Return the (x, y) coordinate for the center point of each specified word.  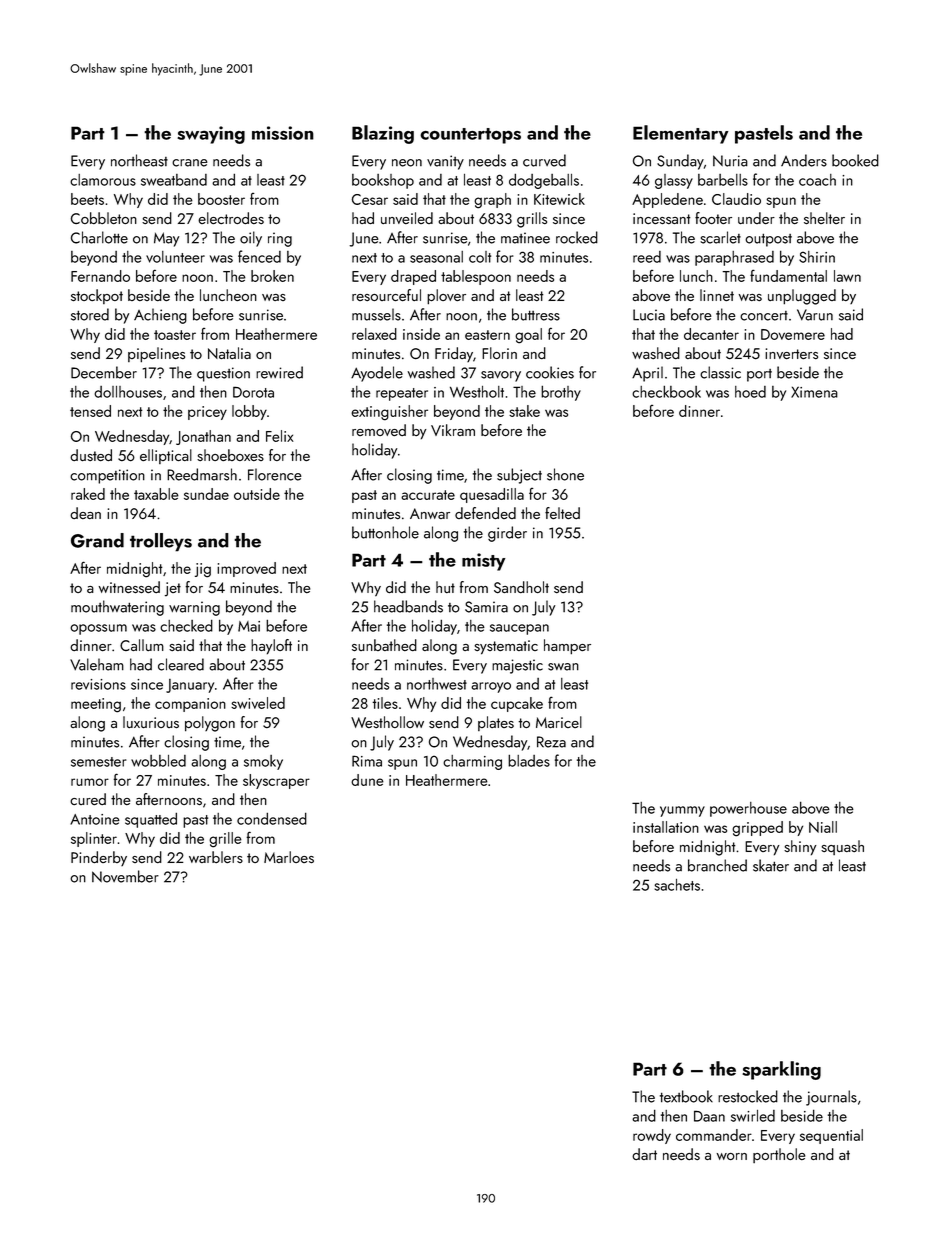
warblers (216, 857)
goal (528, 336)
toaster (175, 335)
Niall (823, 827)
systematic (506, 647)
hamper (567, 647)
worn (732, 1156)
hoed (750, 392)
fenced (259, 256)
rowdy (652, 1136)
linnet (717, 295)
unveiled (407, 218)
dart (644, 1154)
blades (529, 760)
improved (246, 569)
